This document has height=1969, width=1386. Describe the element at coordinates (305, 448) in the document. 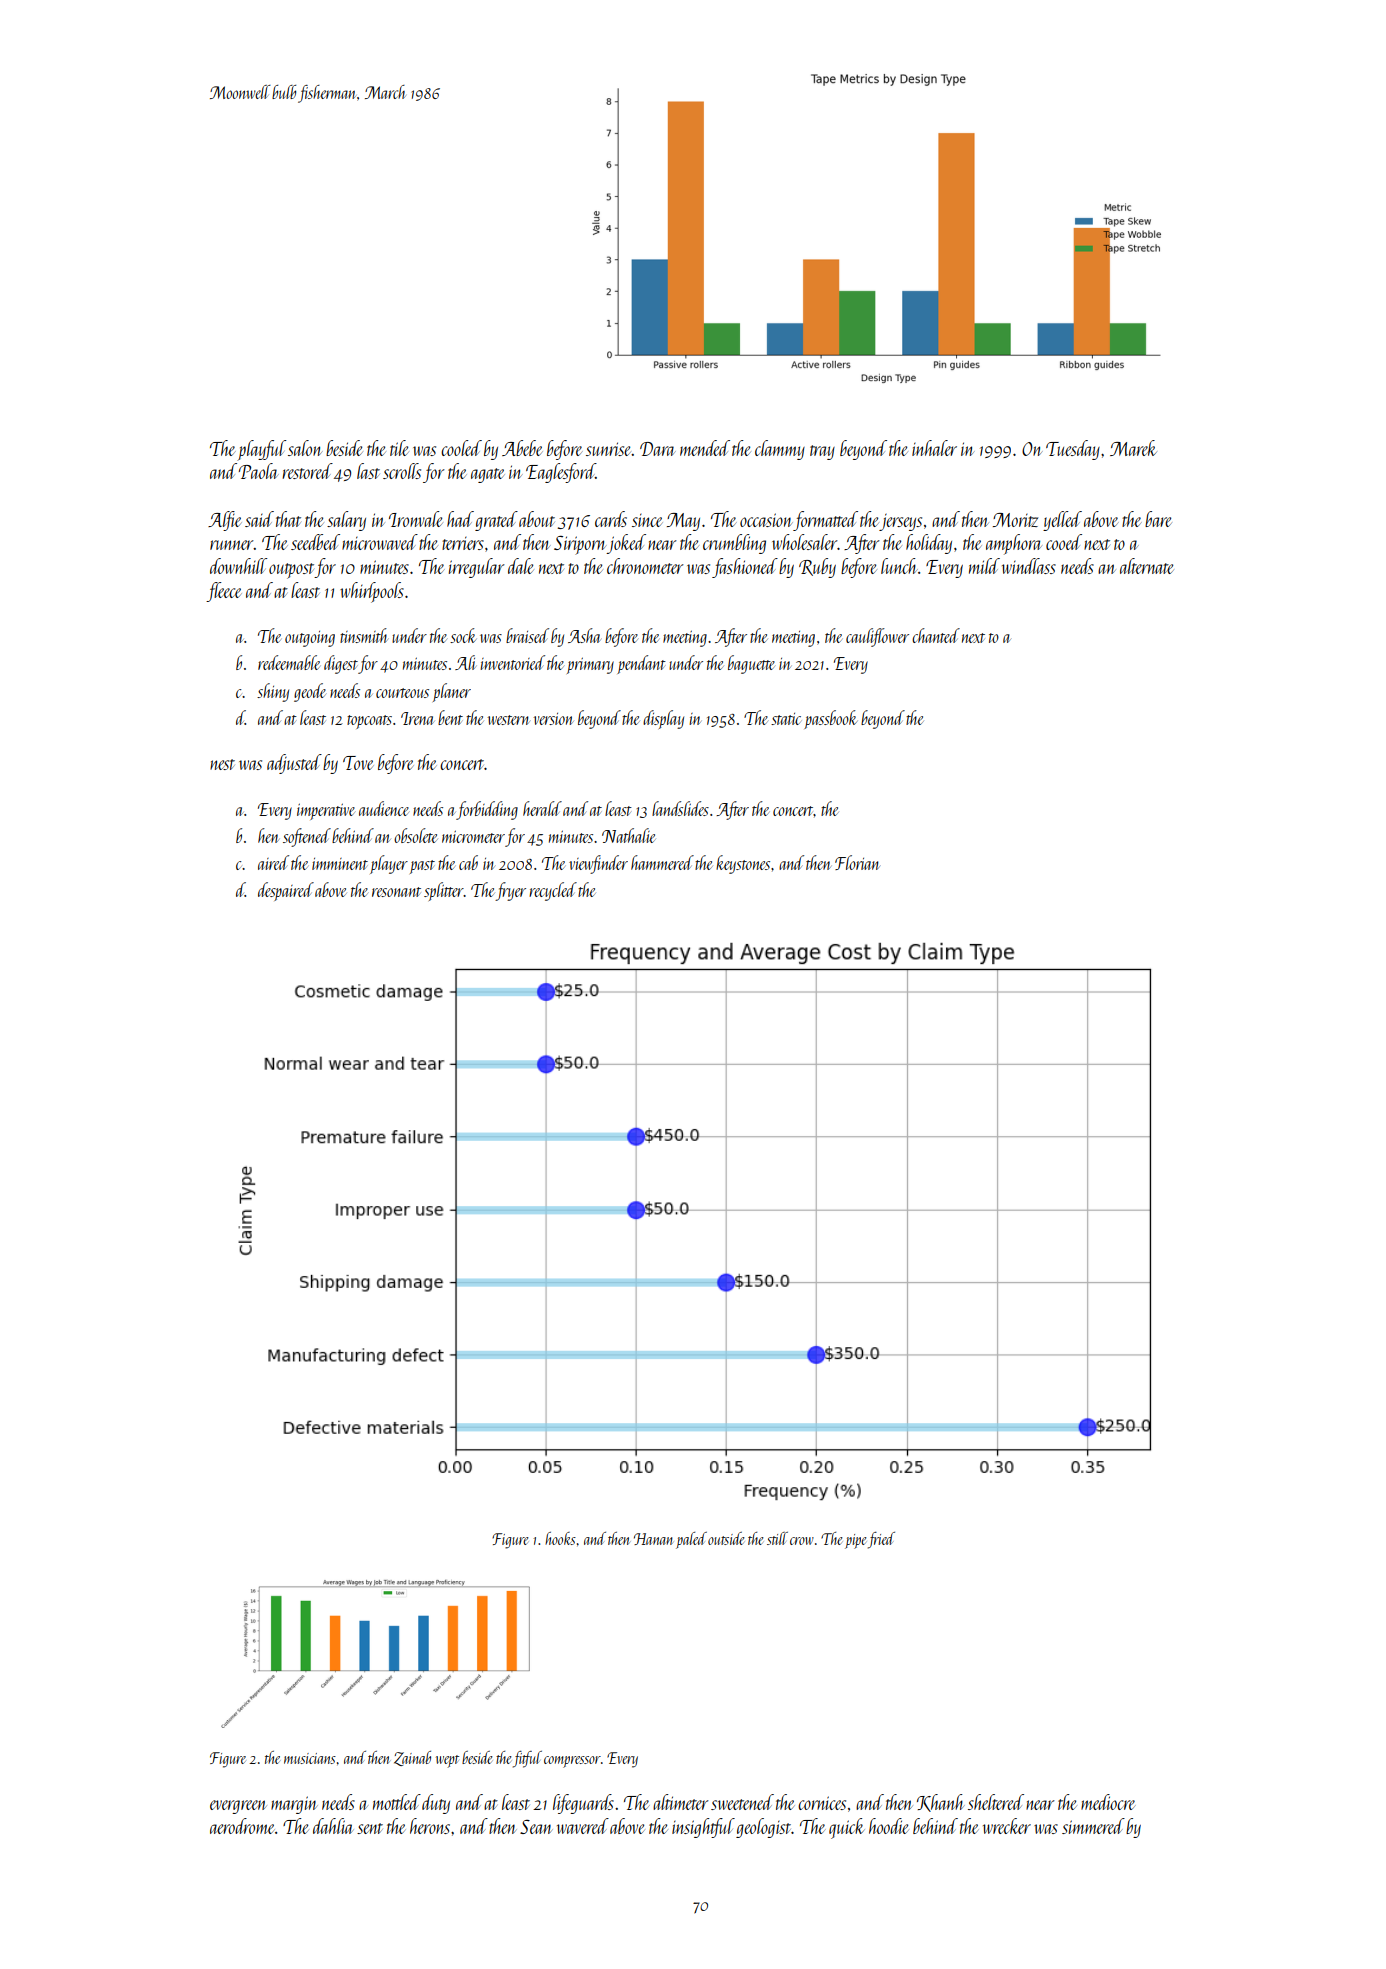

I see `salon` at that location.
